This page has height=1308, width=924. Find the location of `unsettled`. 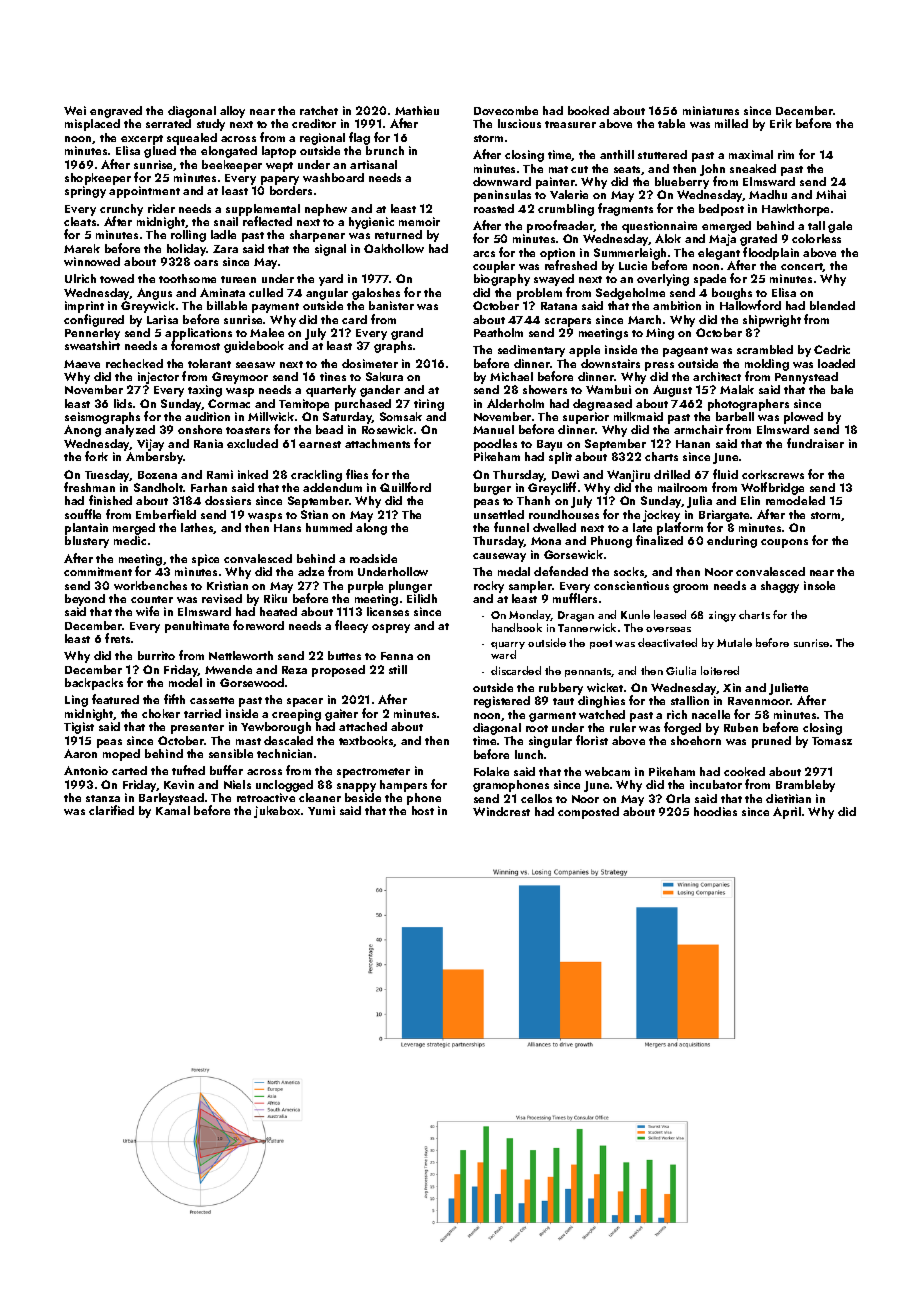

unsettled is located at coordinates (499, 514).
